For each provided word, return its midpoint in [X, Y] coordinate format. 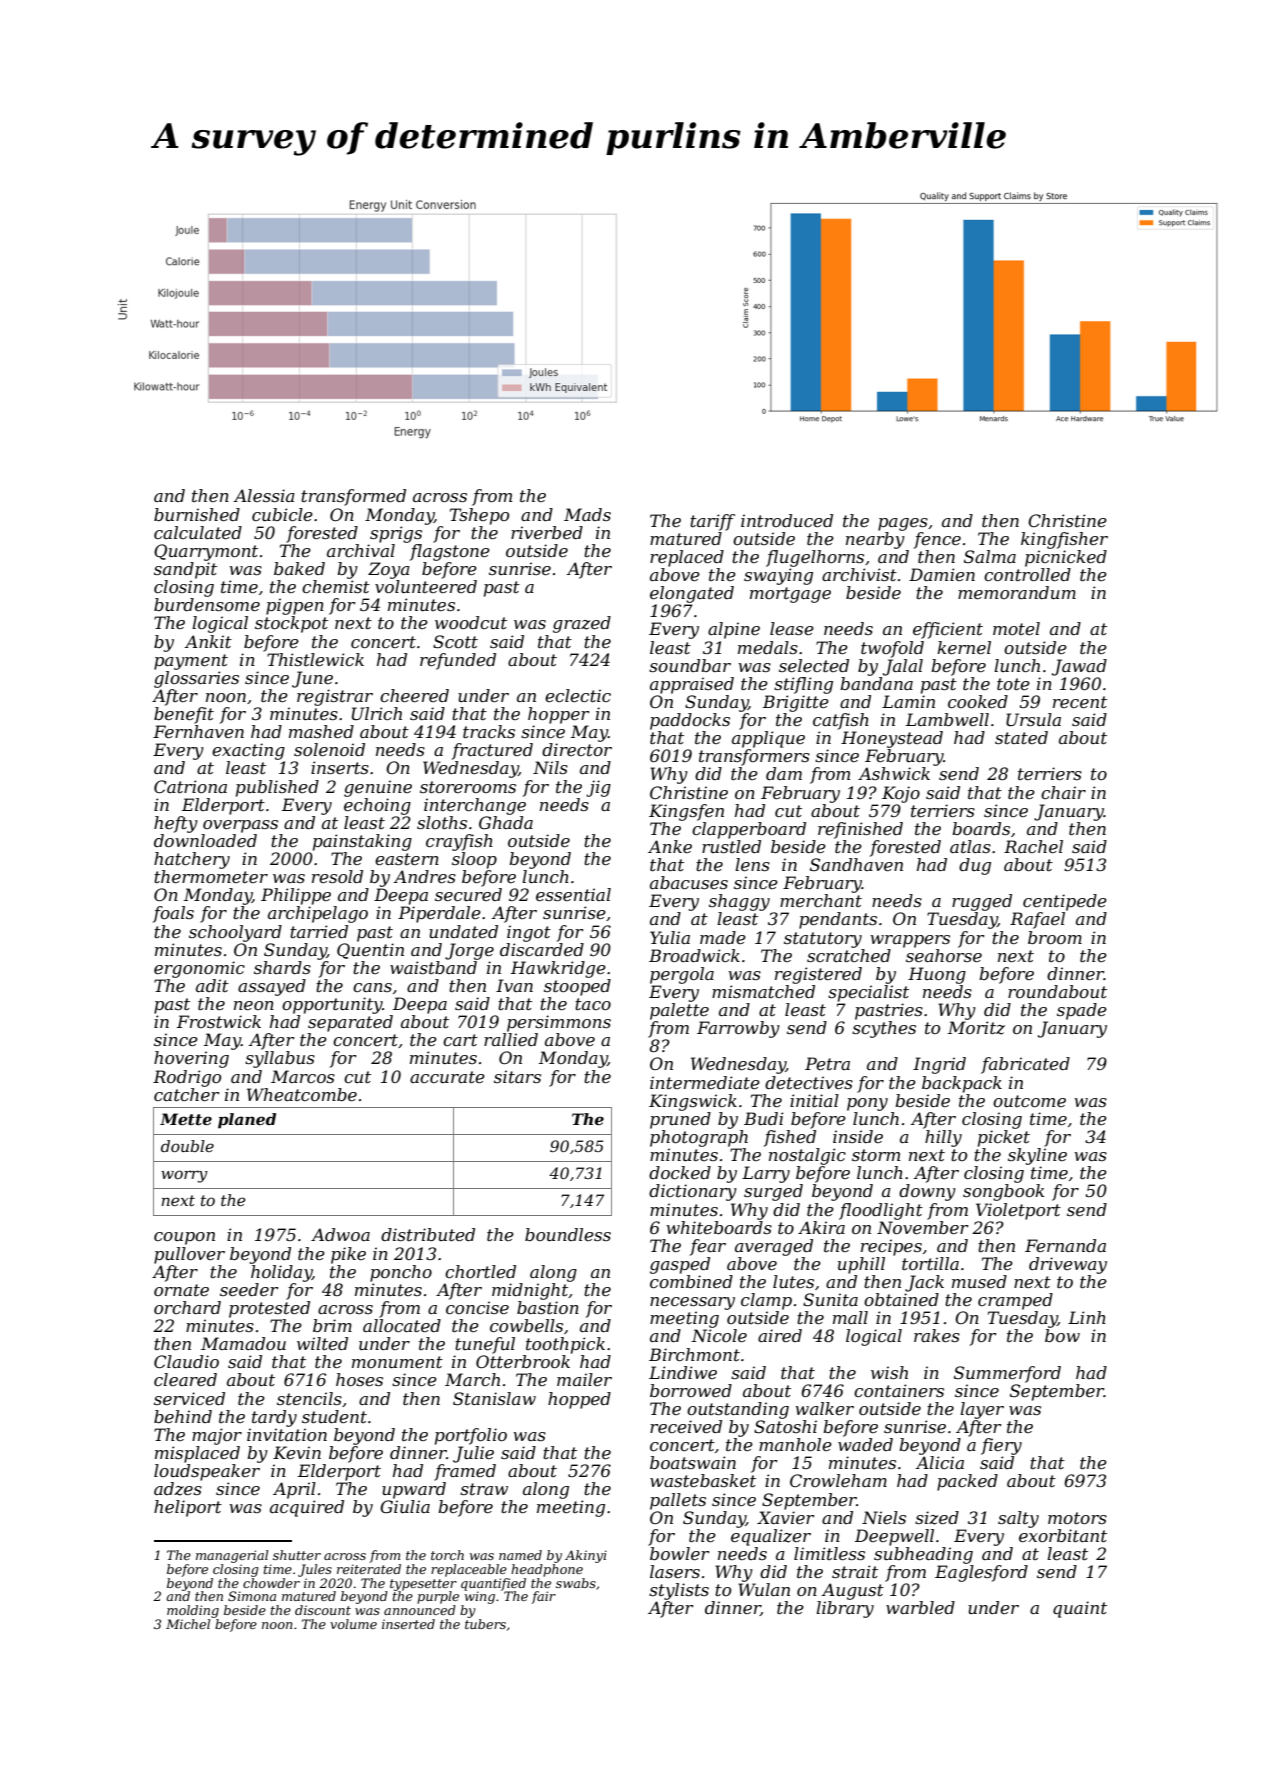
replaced [687, 558]
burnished [197, 514]
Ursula [1033, 719]
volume [353, 1624]
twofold [892, 649]
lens [752, 864]
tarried [319, 931]
